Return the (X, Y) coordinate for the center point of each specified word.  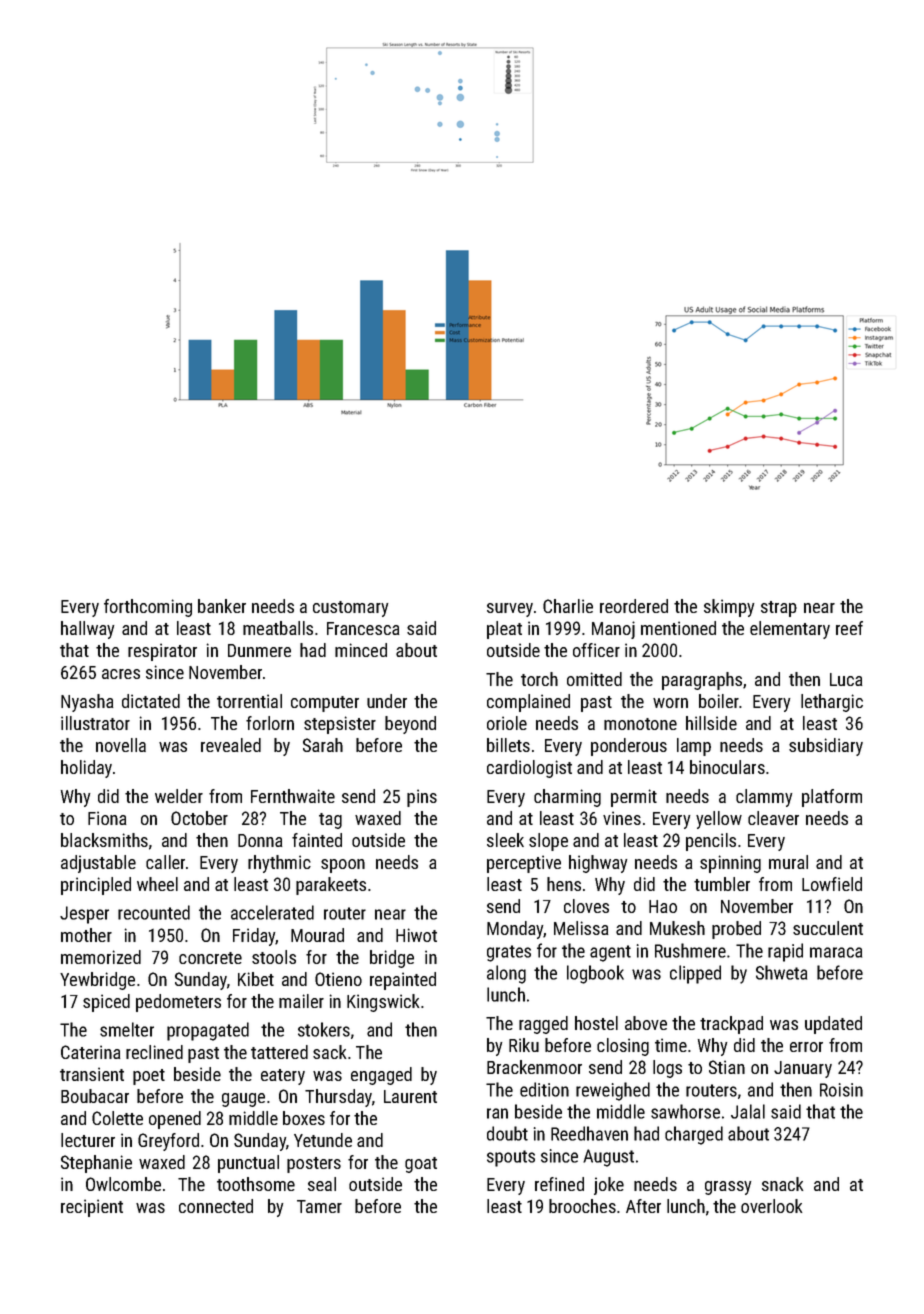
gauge (243, 1100)
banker (222, 606)
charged (694, 1135)
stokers (324, 1029)
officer (596, 650)
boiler (719, 701)
